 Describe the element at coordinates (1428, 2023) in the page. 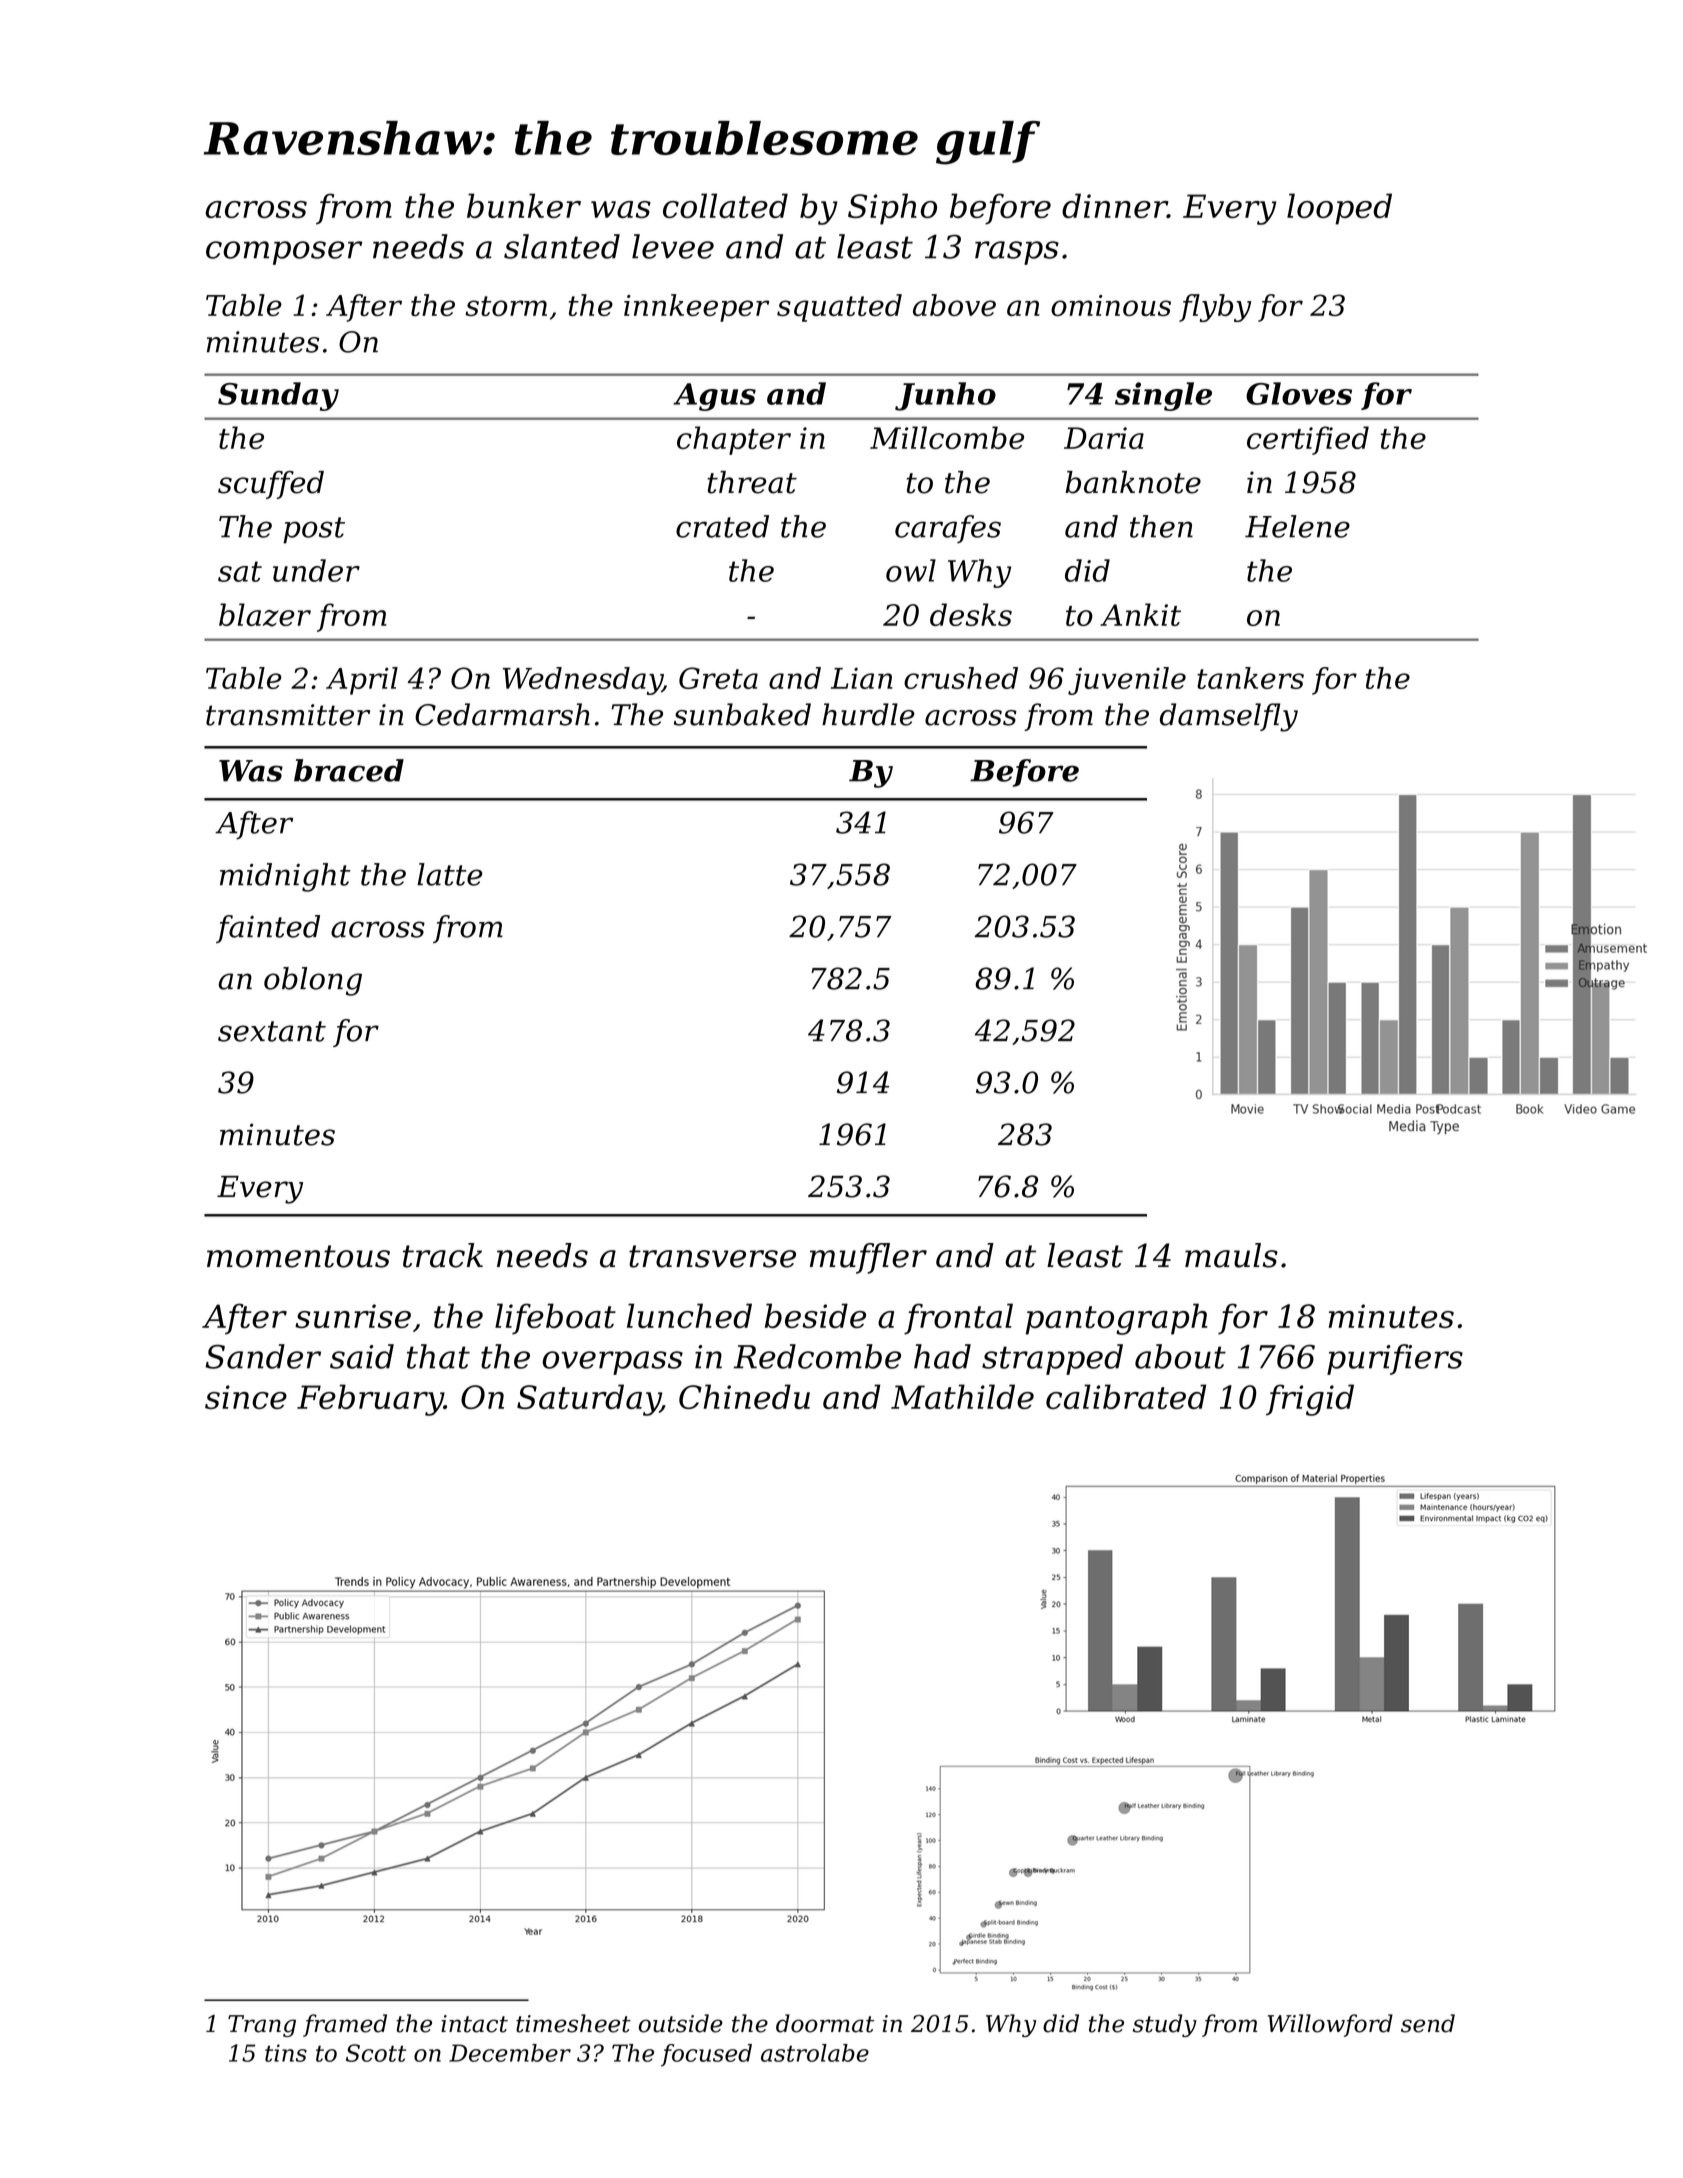

I see `send` at that location.
